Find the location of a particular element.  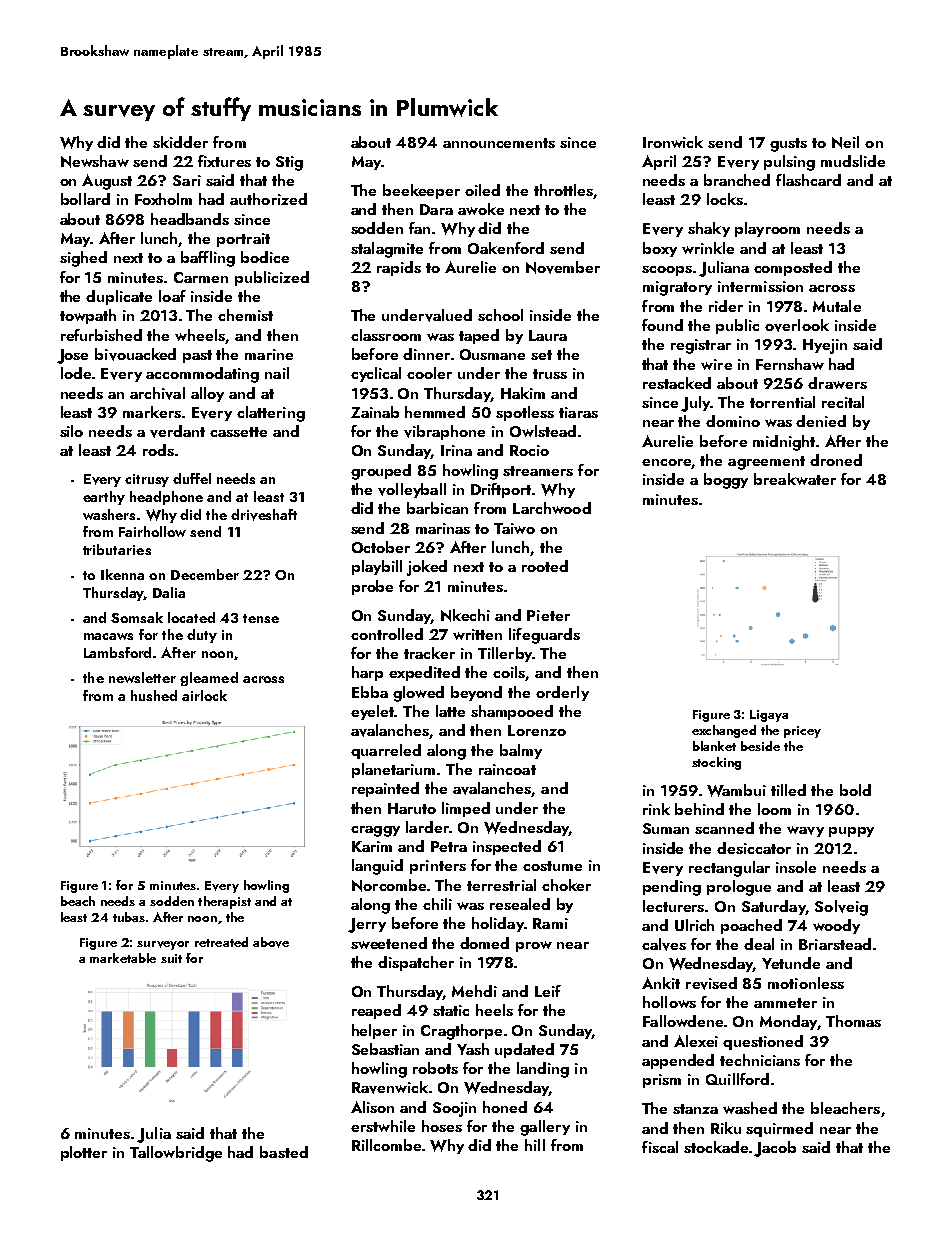

hill is located at coordinates (535, 1145).
